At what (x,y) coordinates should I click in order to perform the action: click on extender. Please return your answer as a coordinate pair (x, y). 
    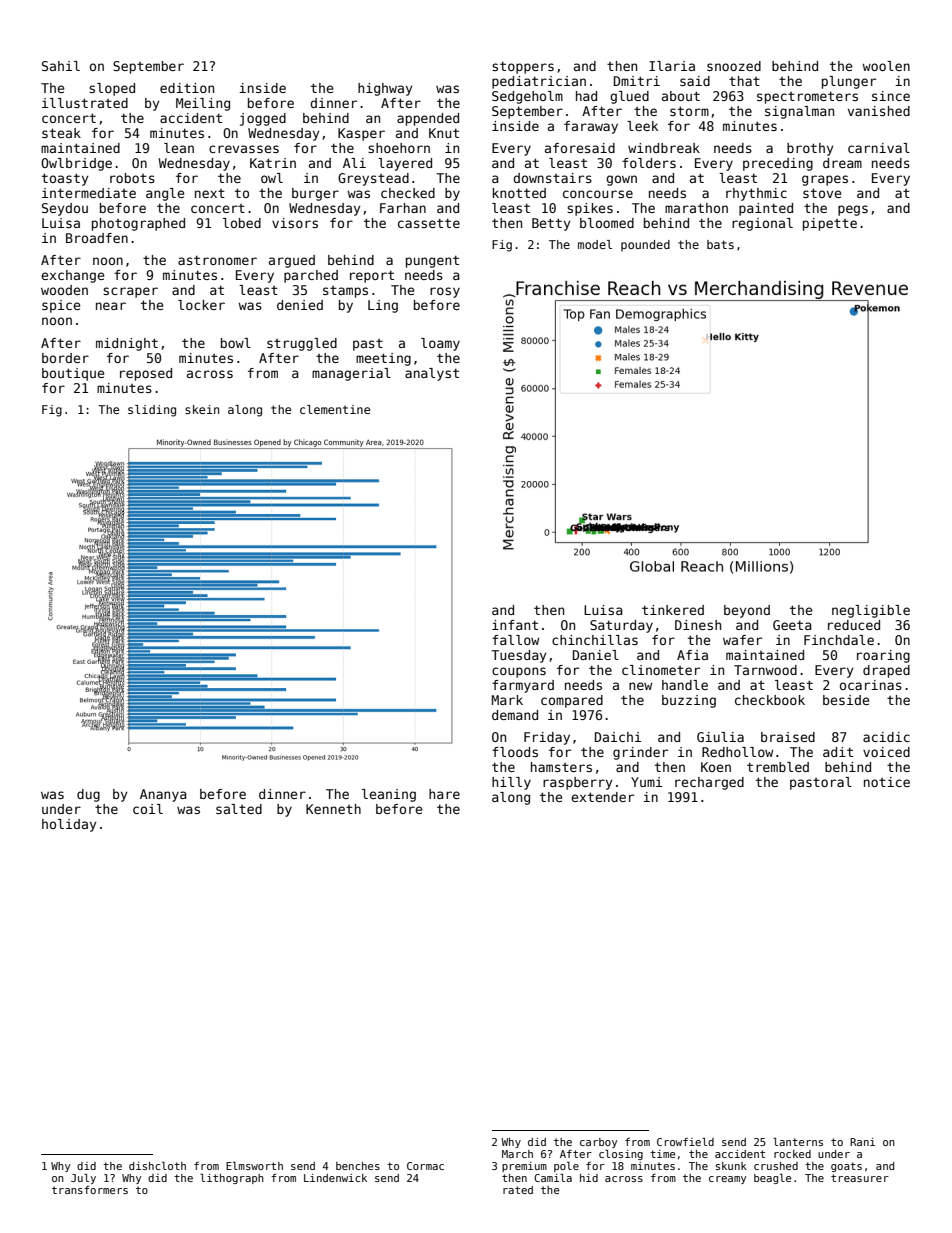
    Looking at the image, I should click on (602, 797).
